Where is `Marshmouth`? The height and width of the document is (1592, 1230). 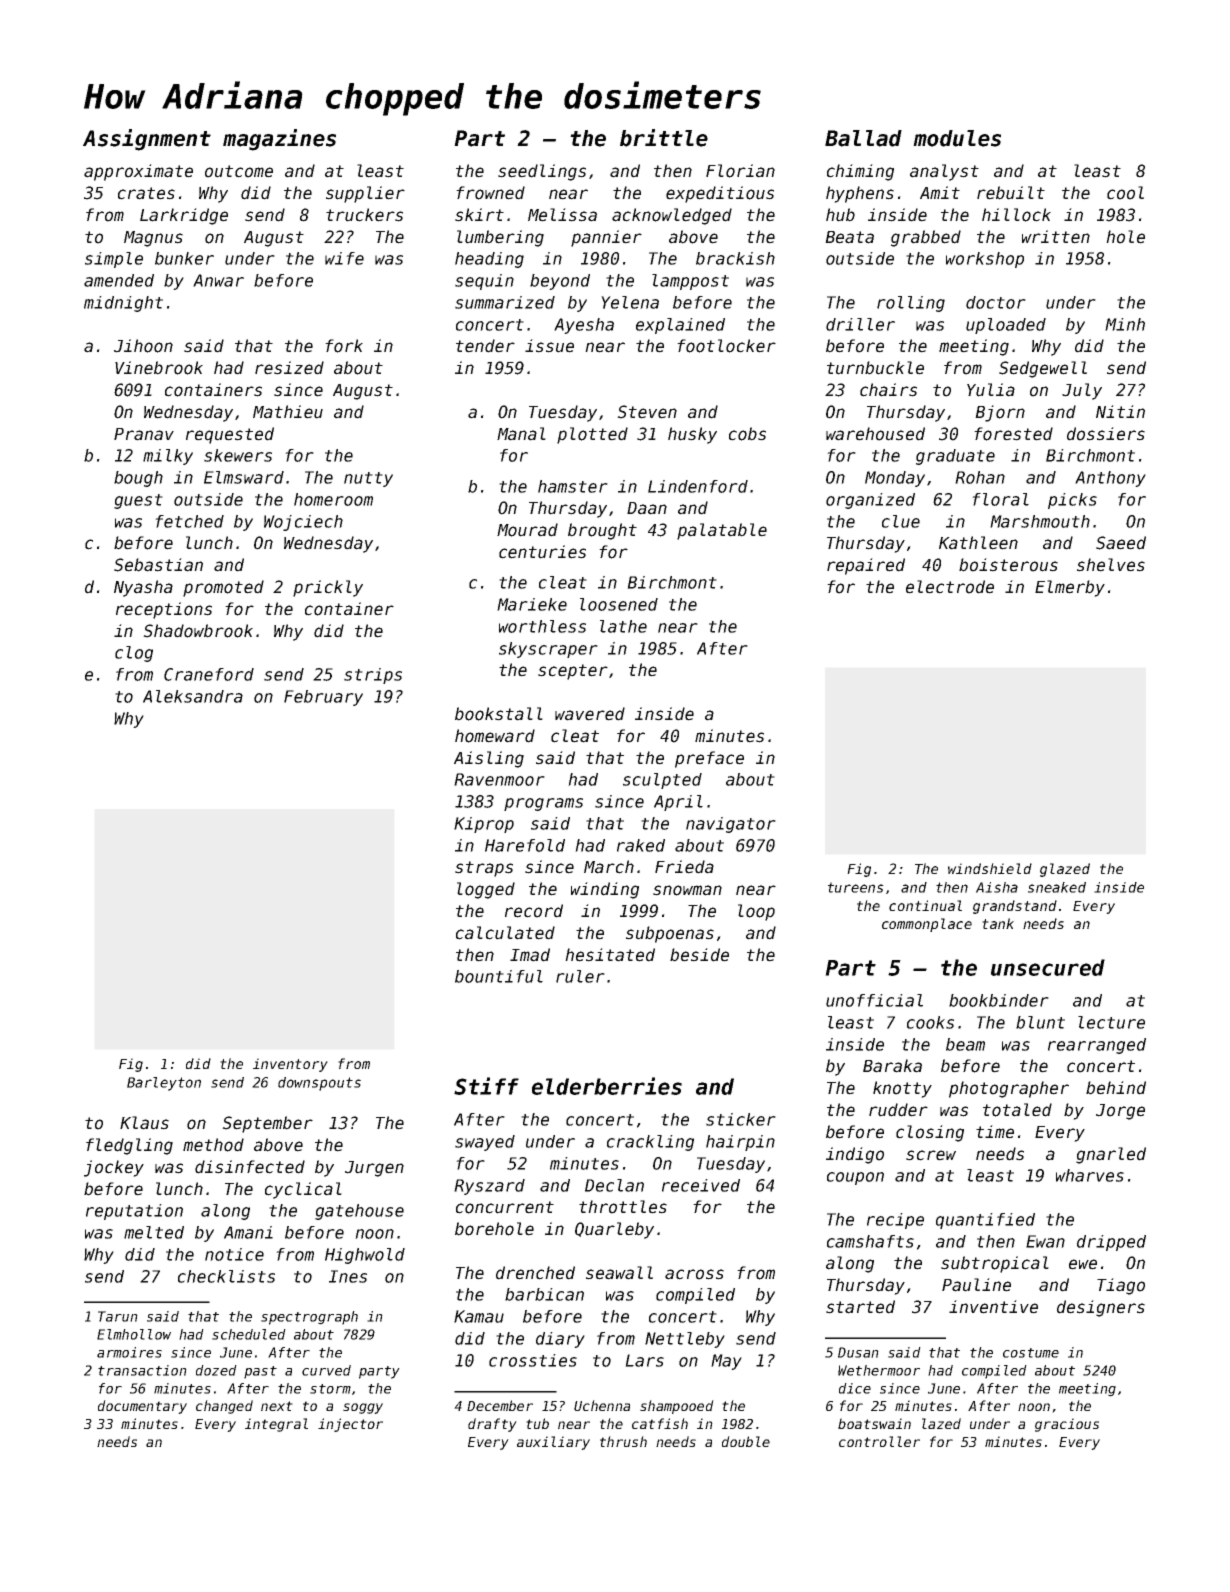 Marshmouth is located at coordinates (1040, 521).
